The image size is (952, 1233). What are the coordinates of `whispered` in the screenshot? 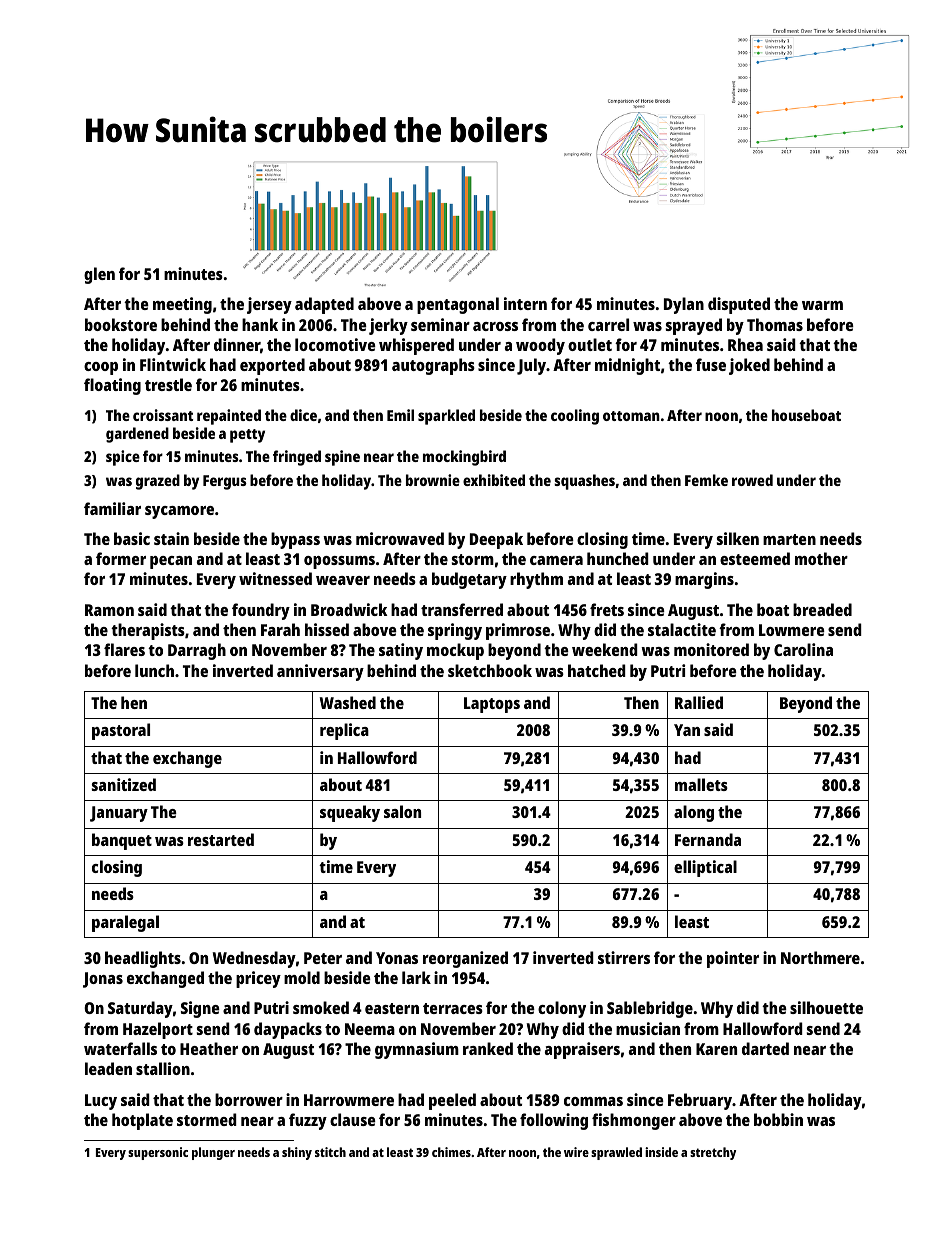 It's located at (416, 346).
